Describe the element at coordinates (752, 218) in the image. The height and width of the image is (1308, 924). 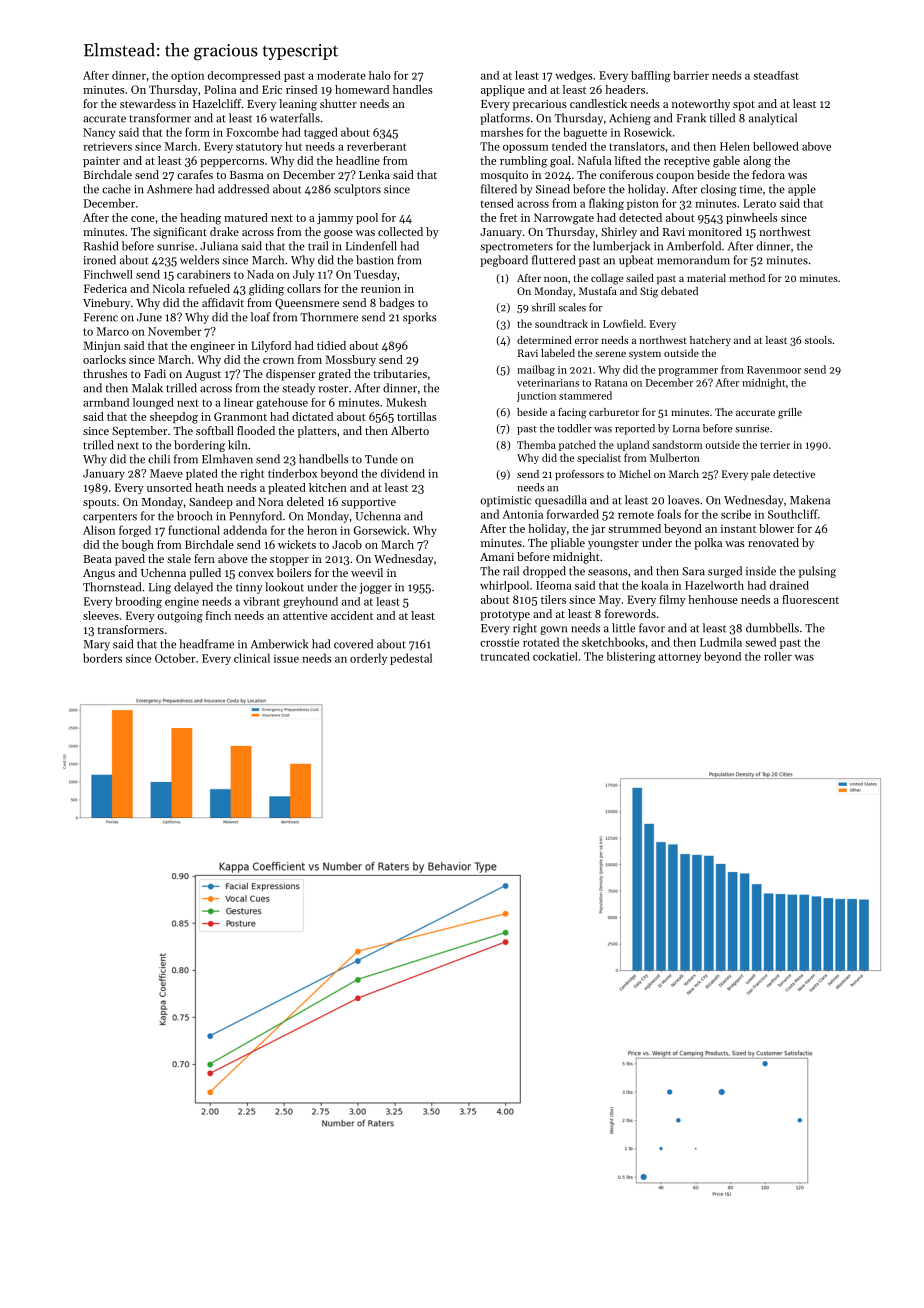
I see `pinwheels` at that location.
